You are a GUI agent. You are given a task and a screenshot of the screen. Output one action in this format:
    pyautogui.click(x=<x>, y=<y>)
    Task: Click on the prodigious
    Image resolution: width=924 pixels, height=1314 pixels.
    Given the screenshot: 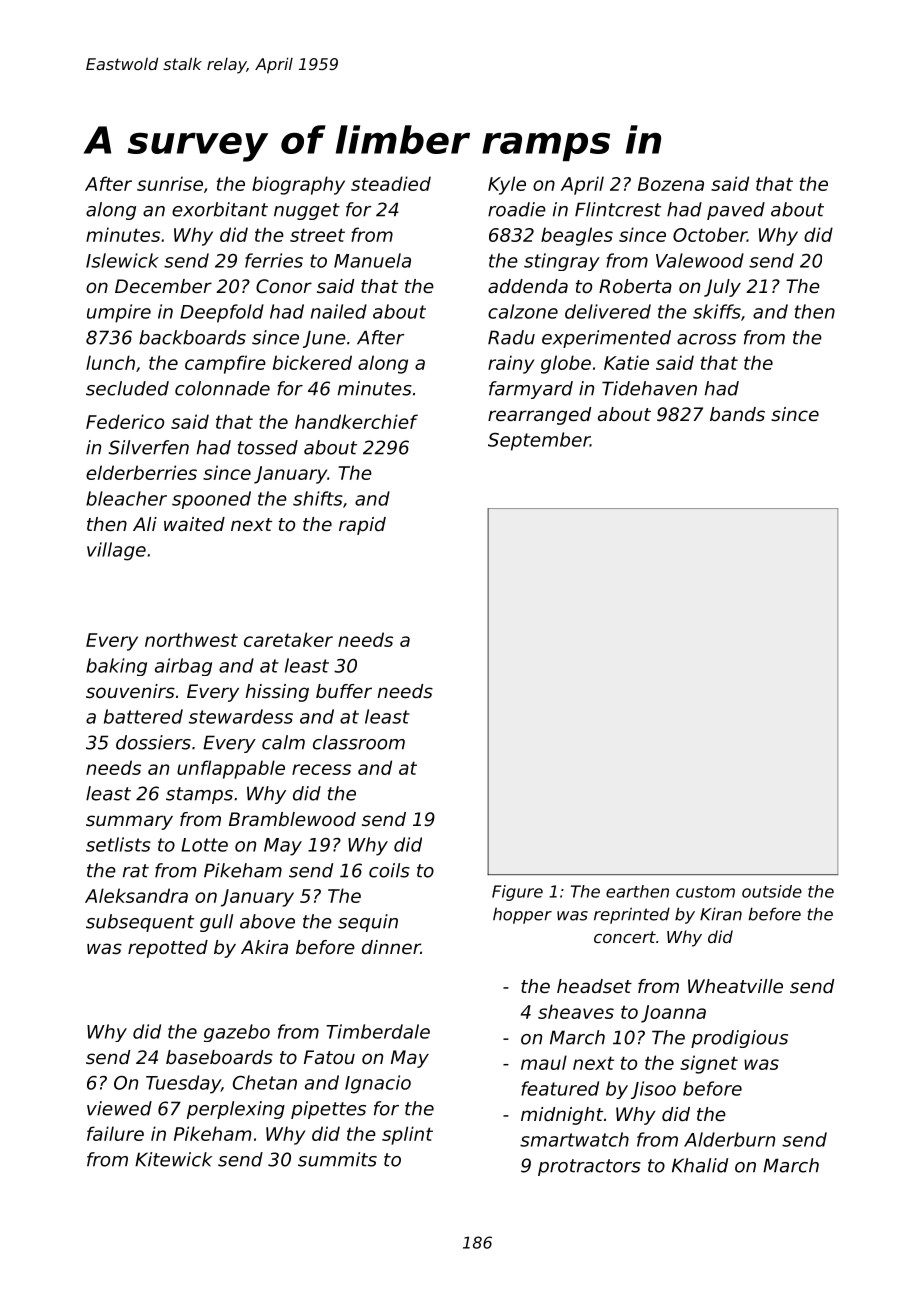 What is the action you would take?
    pyautogui.click(x=739, y=1039)
